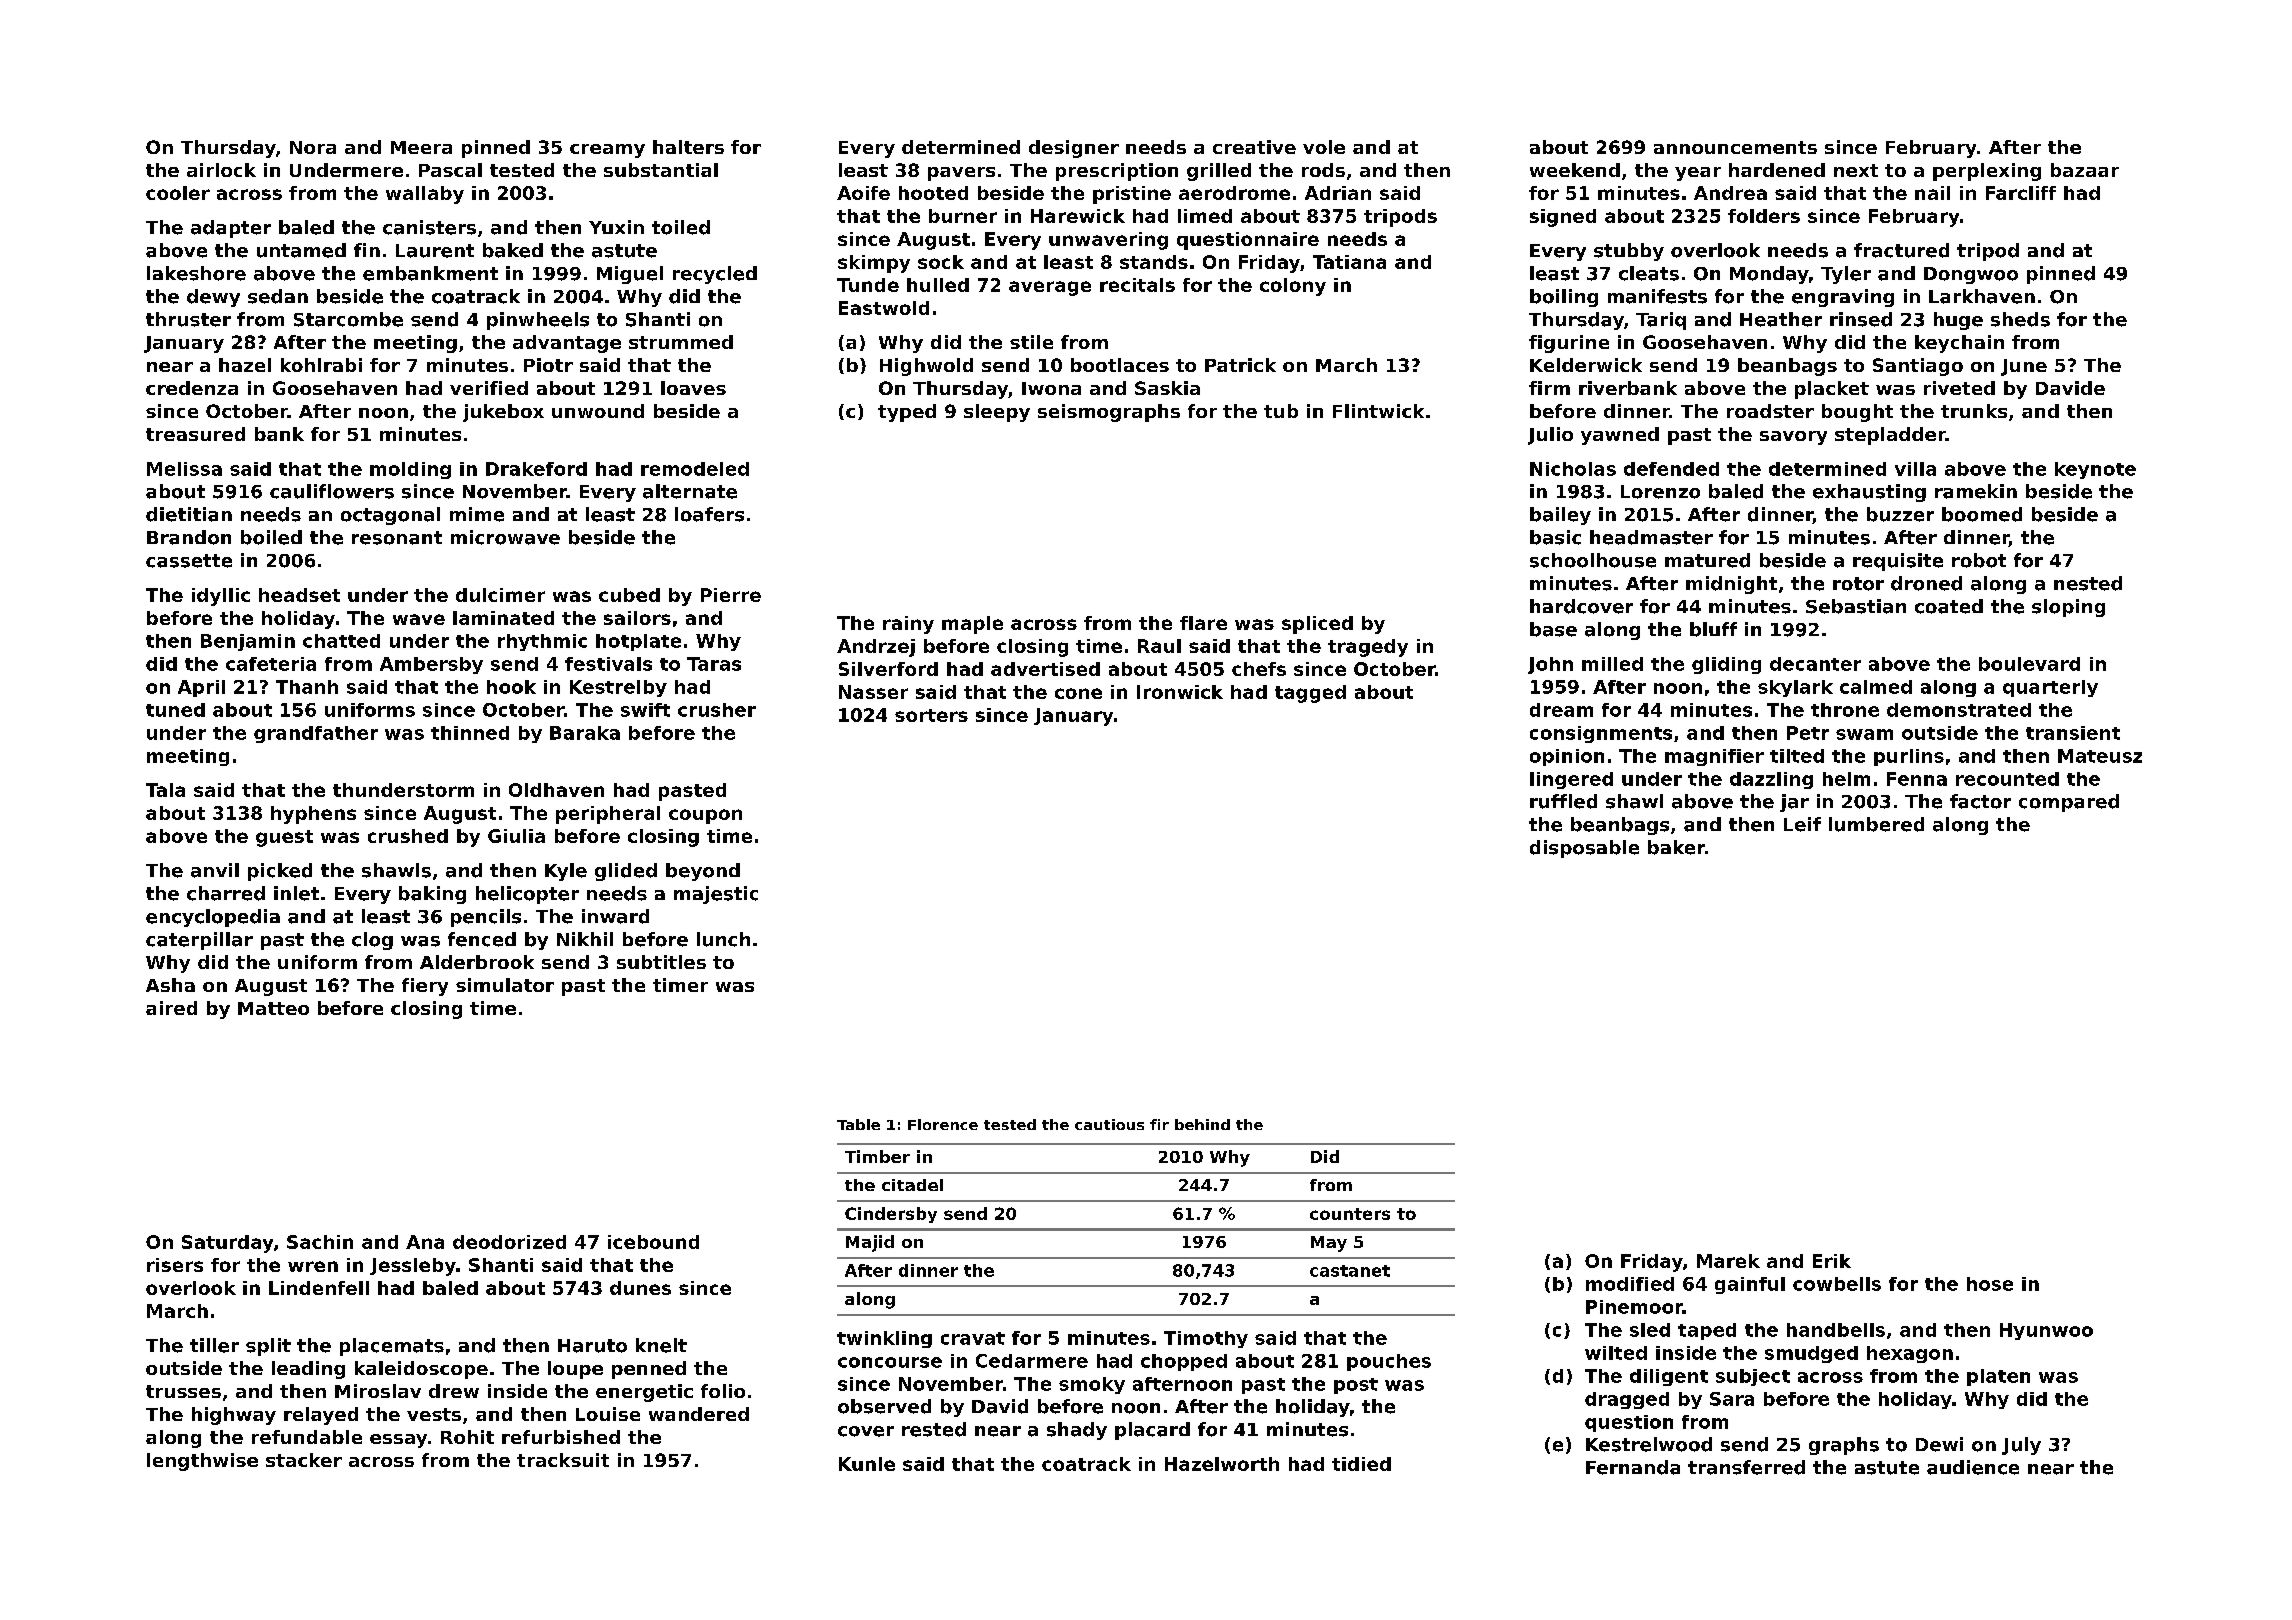 This screenshot has height=1620, width=2292. What do you see at coordinates (2085, 170) in the screenshot?
I see `bazaar` at bounding box center [2085, 170].
